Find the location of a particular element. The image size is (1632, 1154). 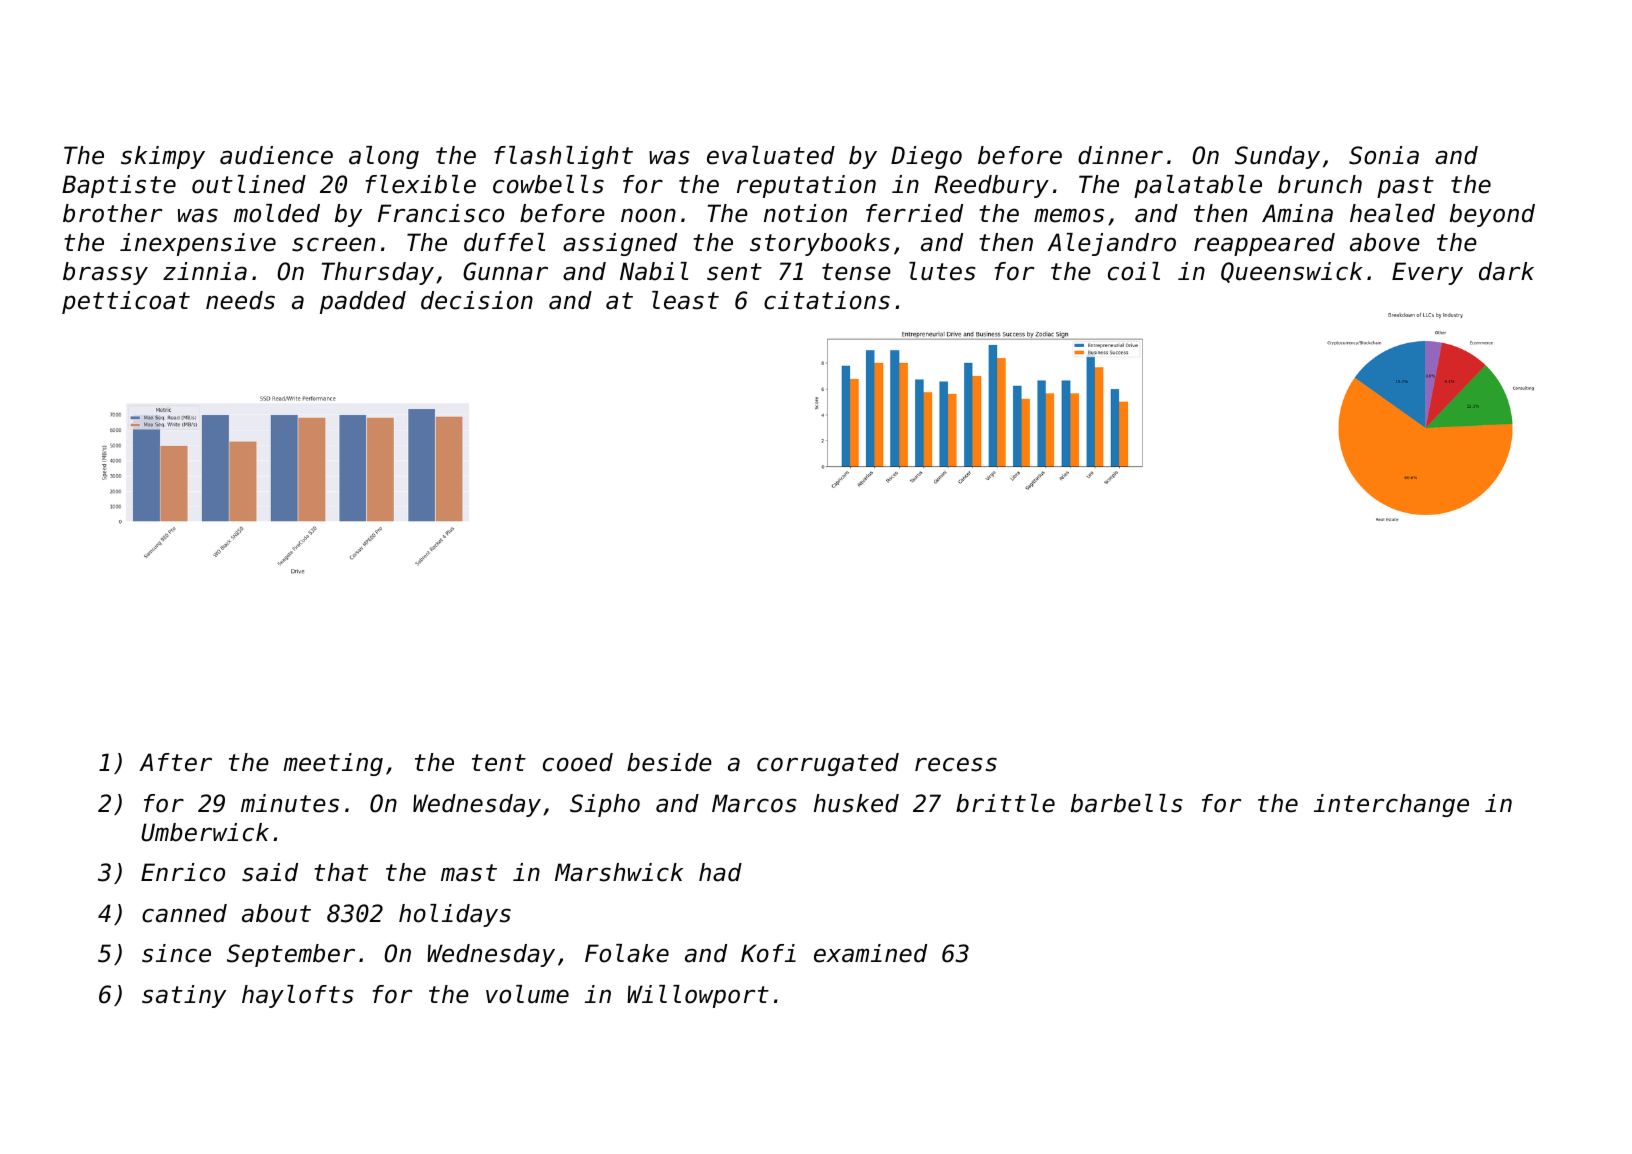

skimpy is located at coordinates (163, 157).
